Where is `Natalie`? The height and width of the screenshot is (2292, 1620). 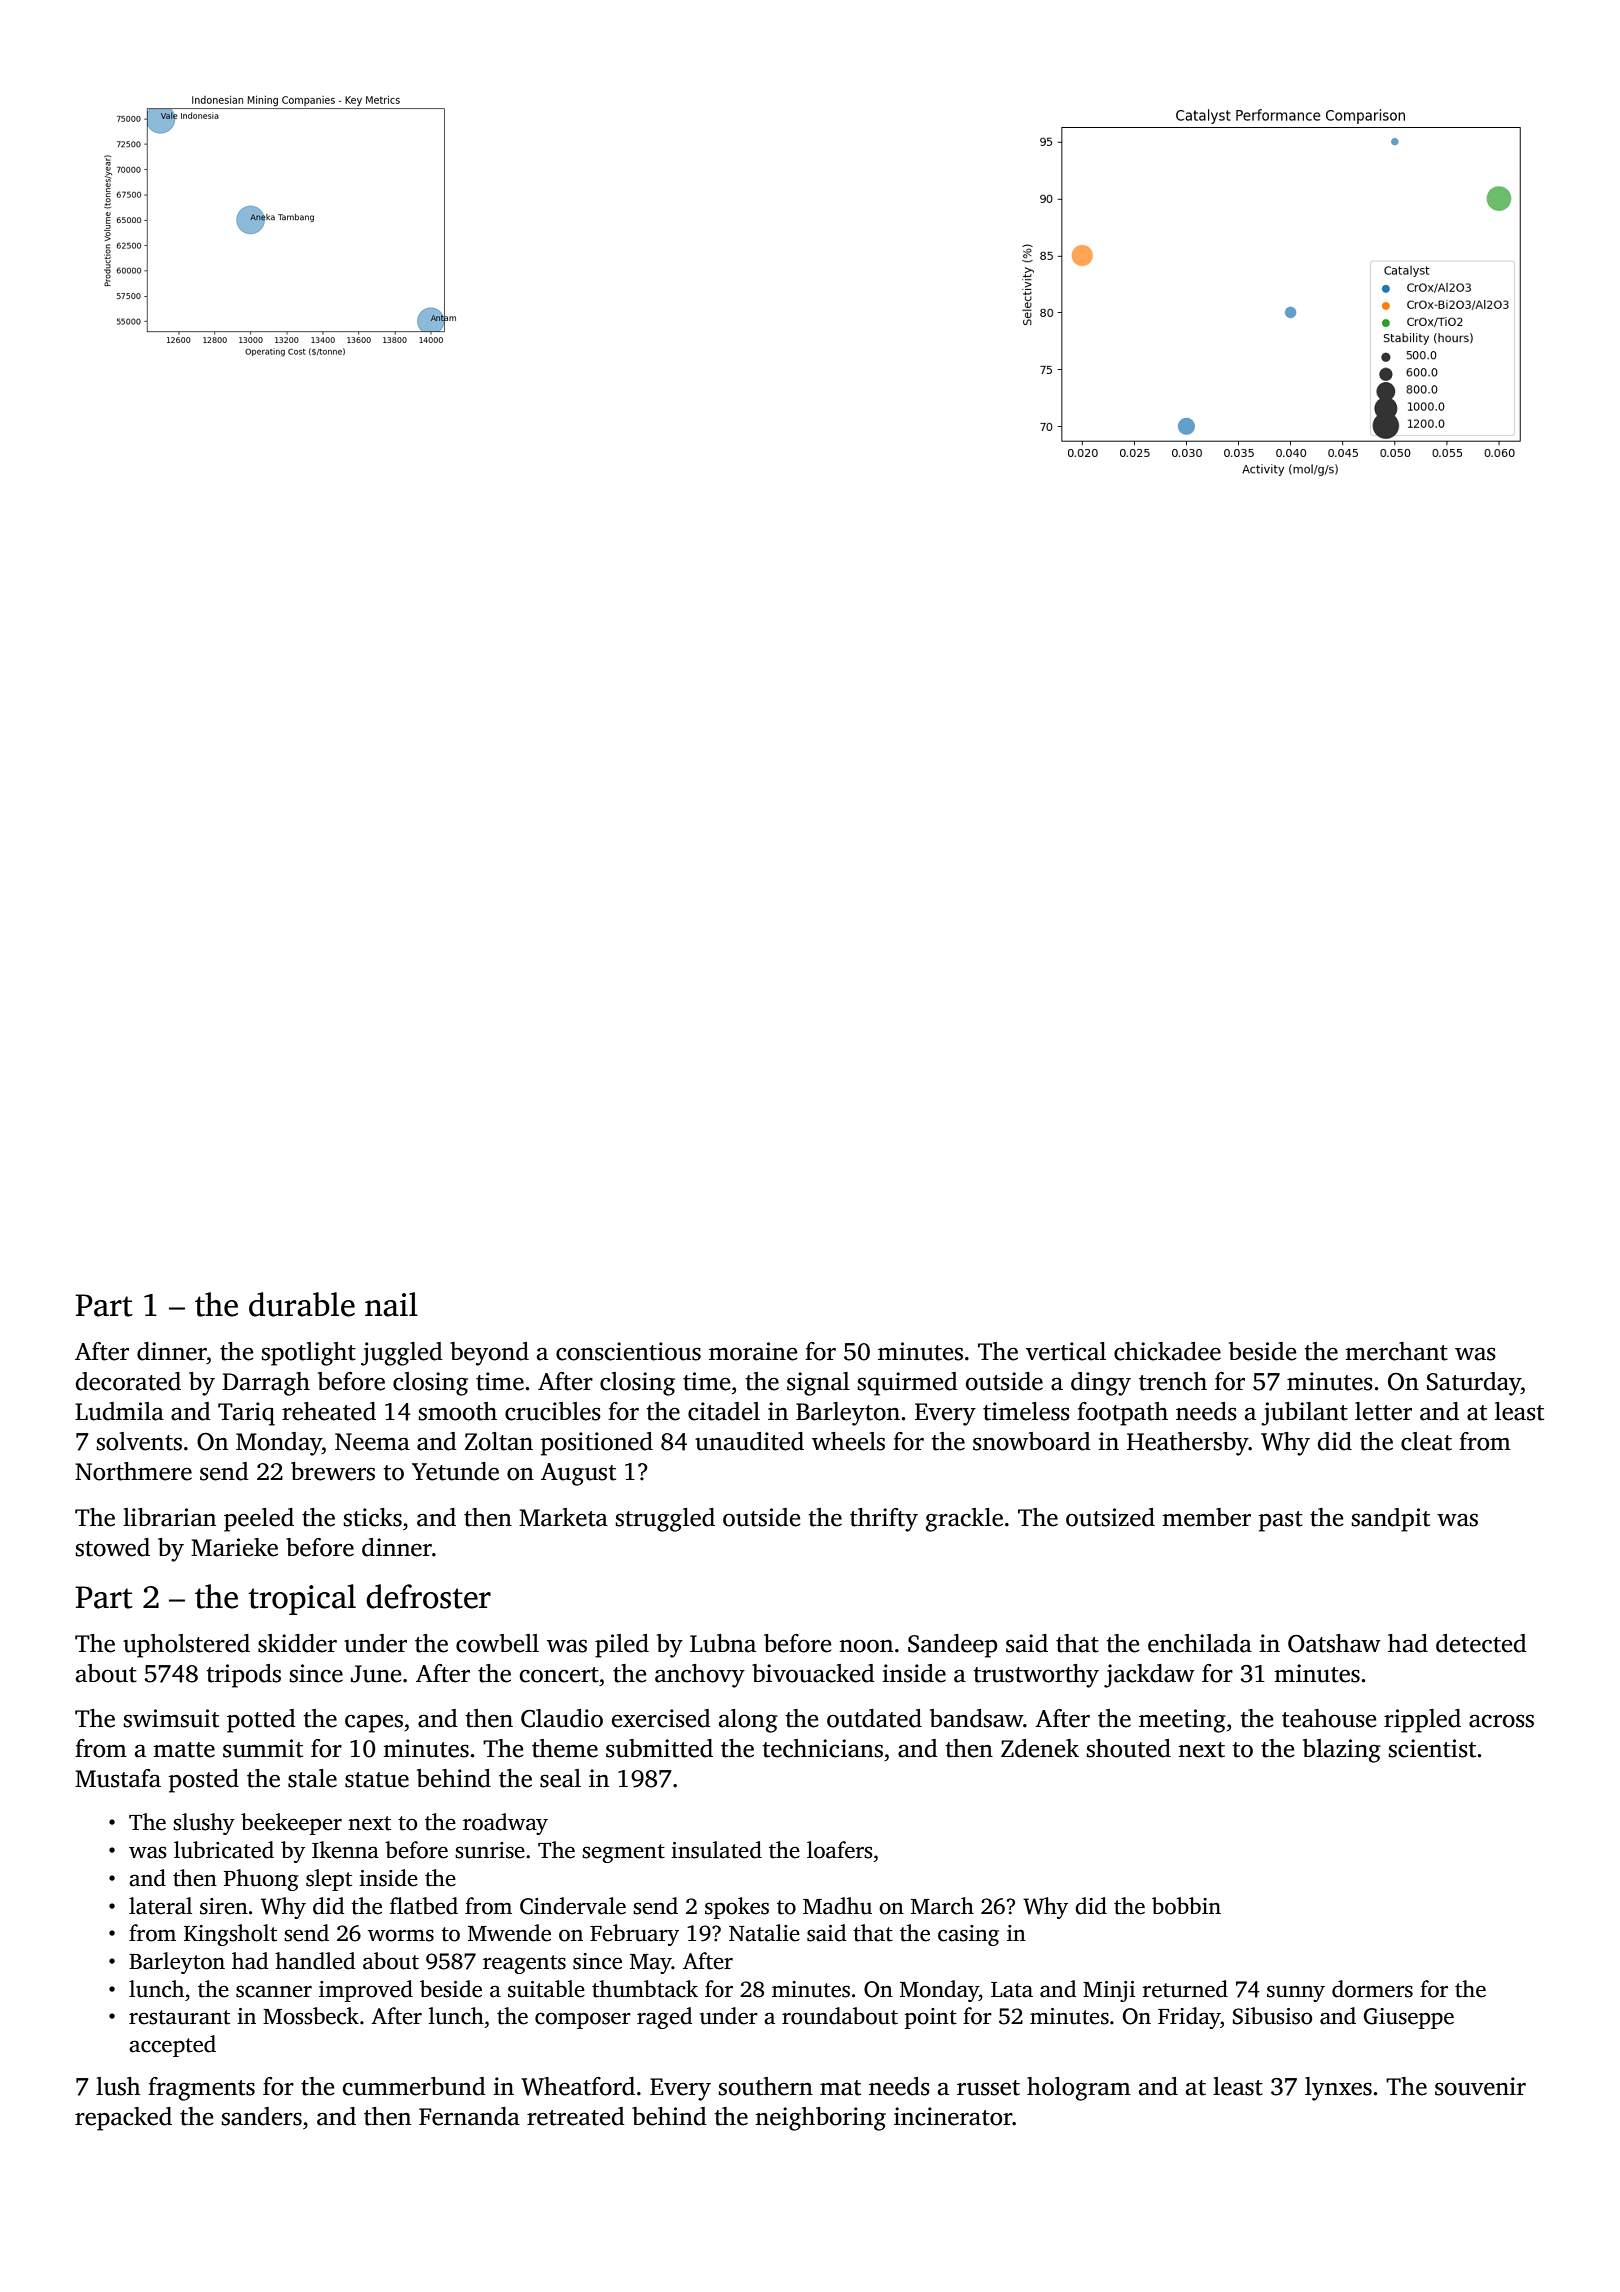
Natalie is located at coordinates (764, 1933).
